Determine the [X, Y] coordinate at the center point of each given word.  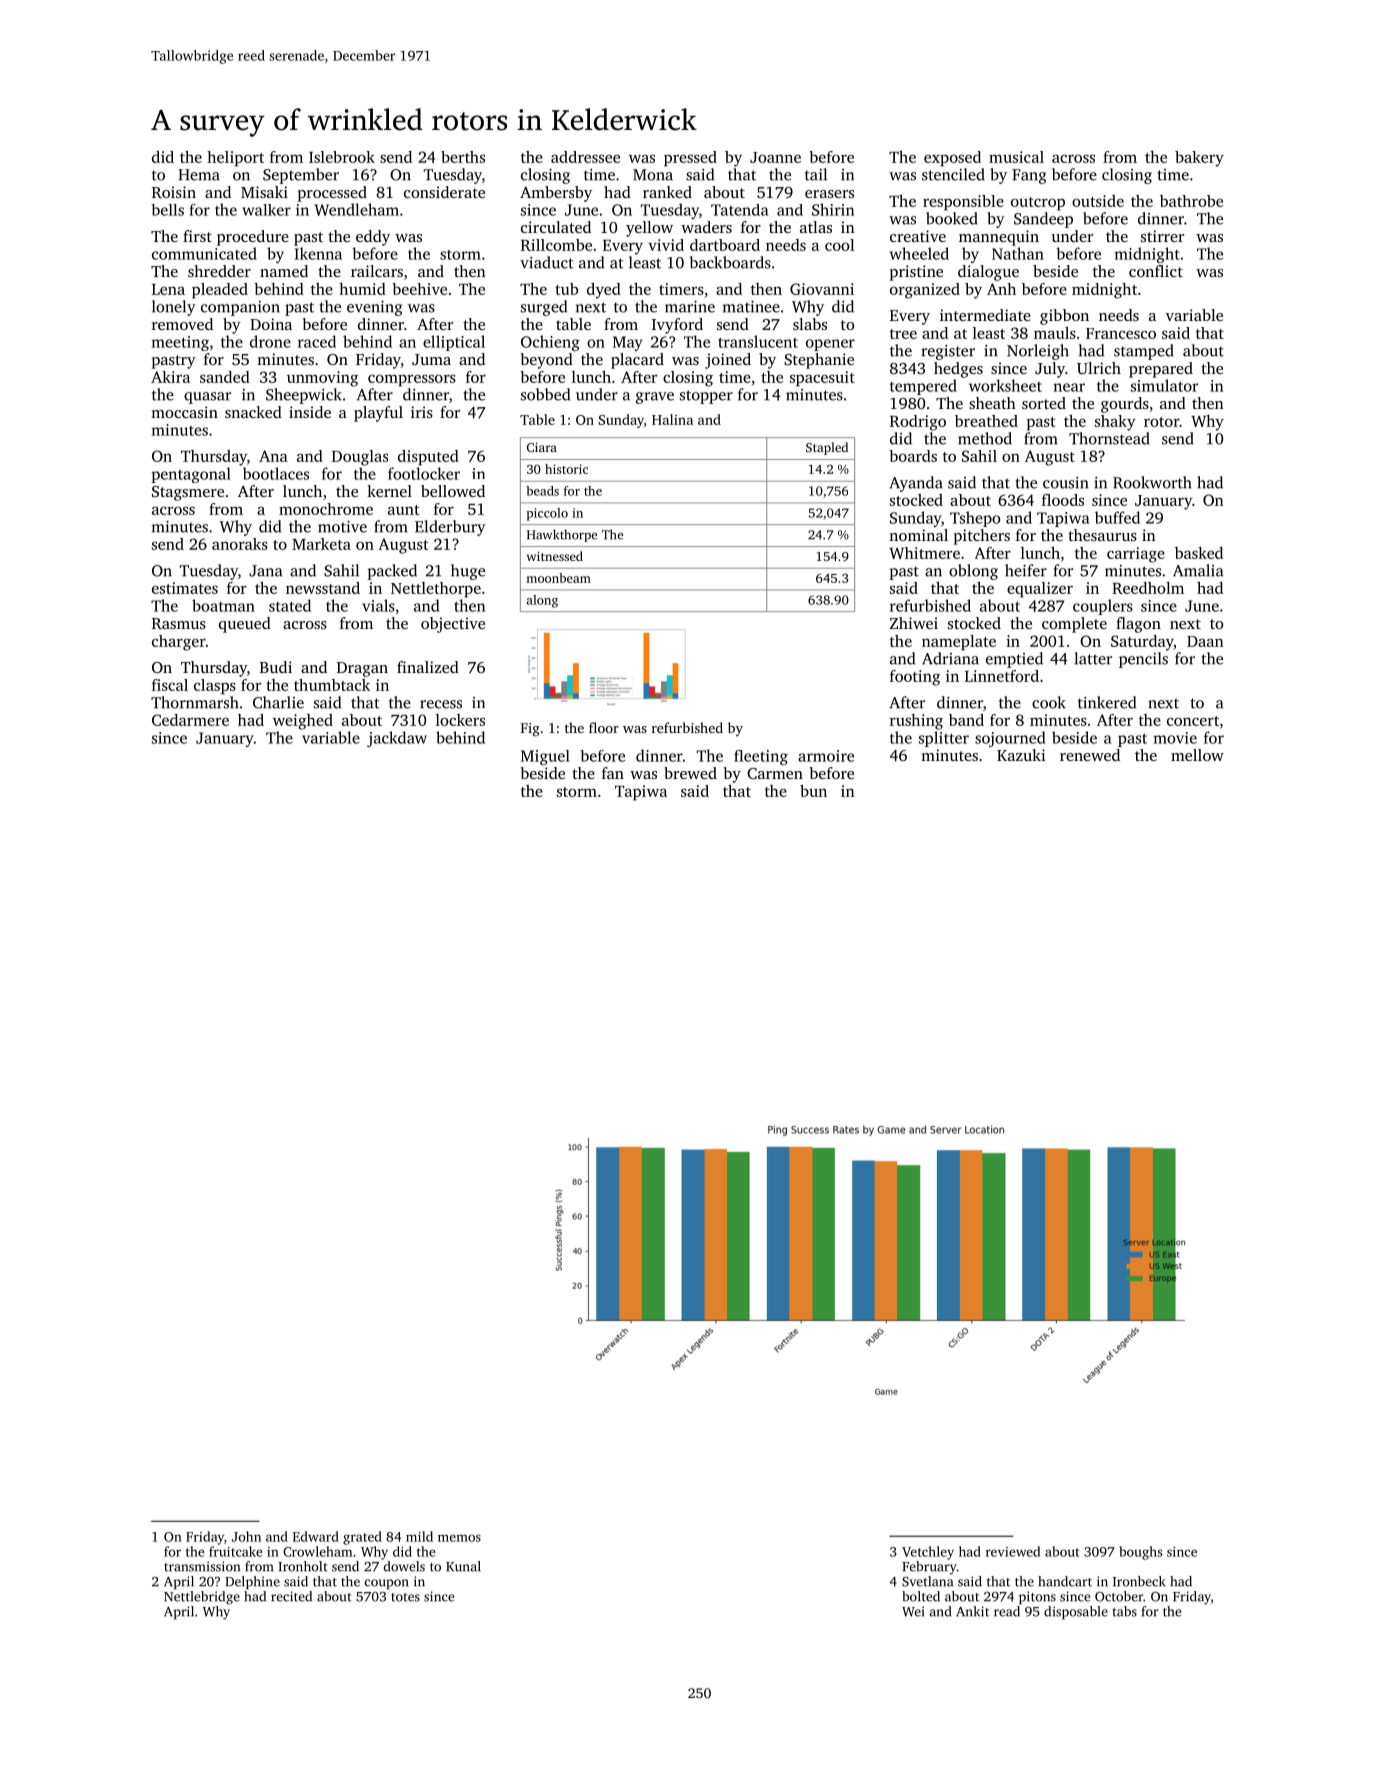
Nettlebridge [202, 1598]
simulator [1164, 385]
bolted [921, 1596]
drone [270, 341]
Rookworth [1152, 482]
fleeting [761, 757]
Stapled [827, 448]
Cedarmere [190, 720]
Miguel [545, 757]
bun [813, 791]
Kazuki [1021, 755]
